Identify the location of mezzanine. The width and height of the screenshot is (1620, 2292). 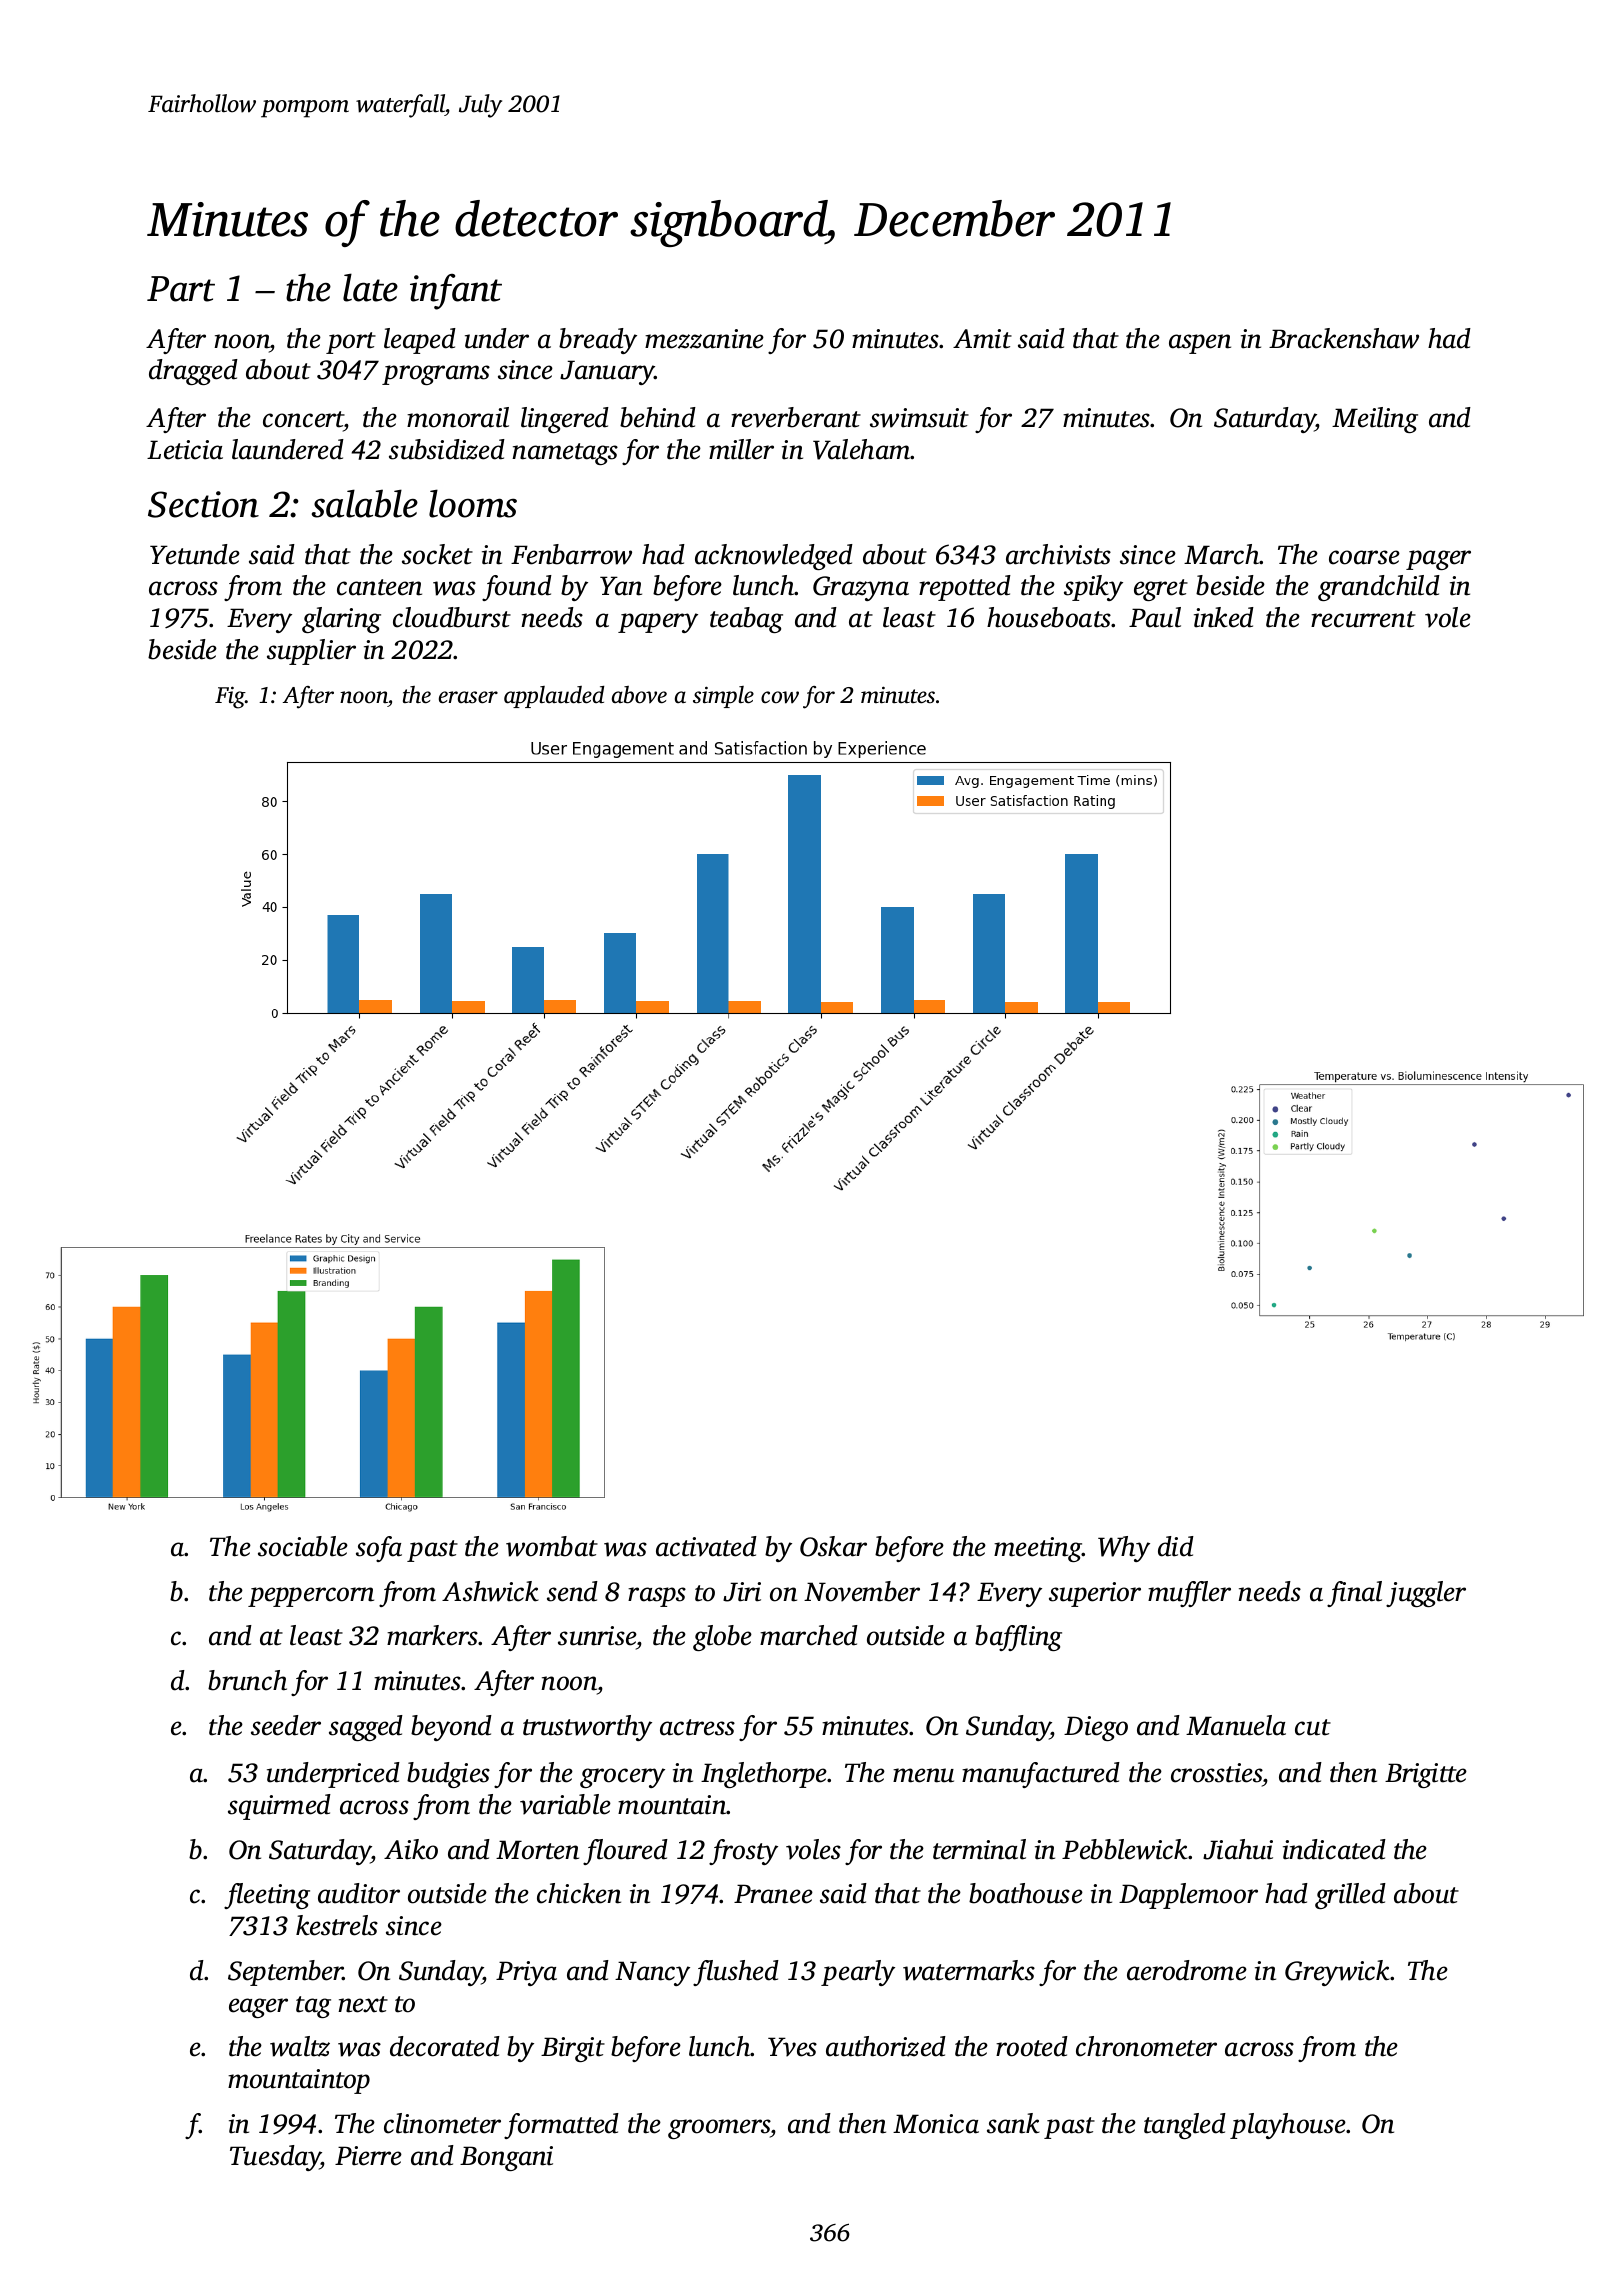
(704, 339).
